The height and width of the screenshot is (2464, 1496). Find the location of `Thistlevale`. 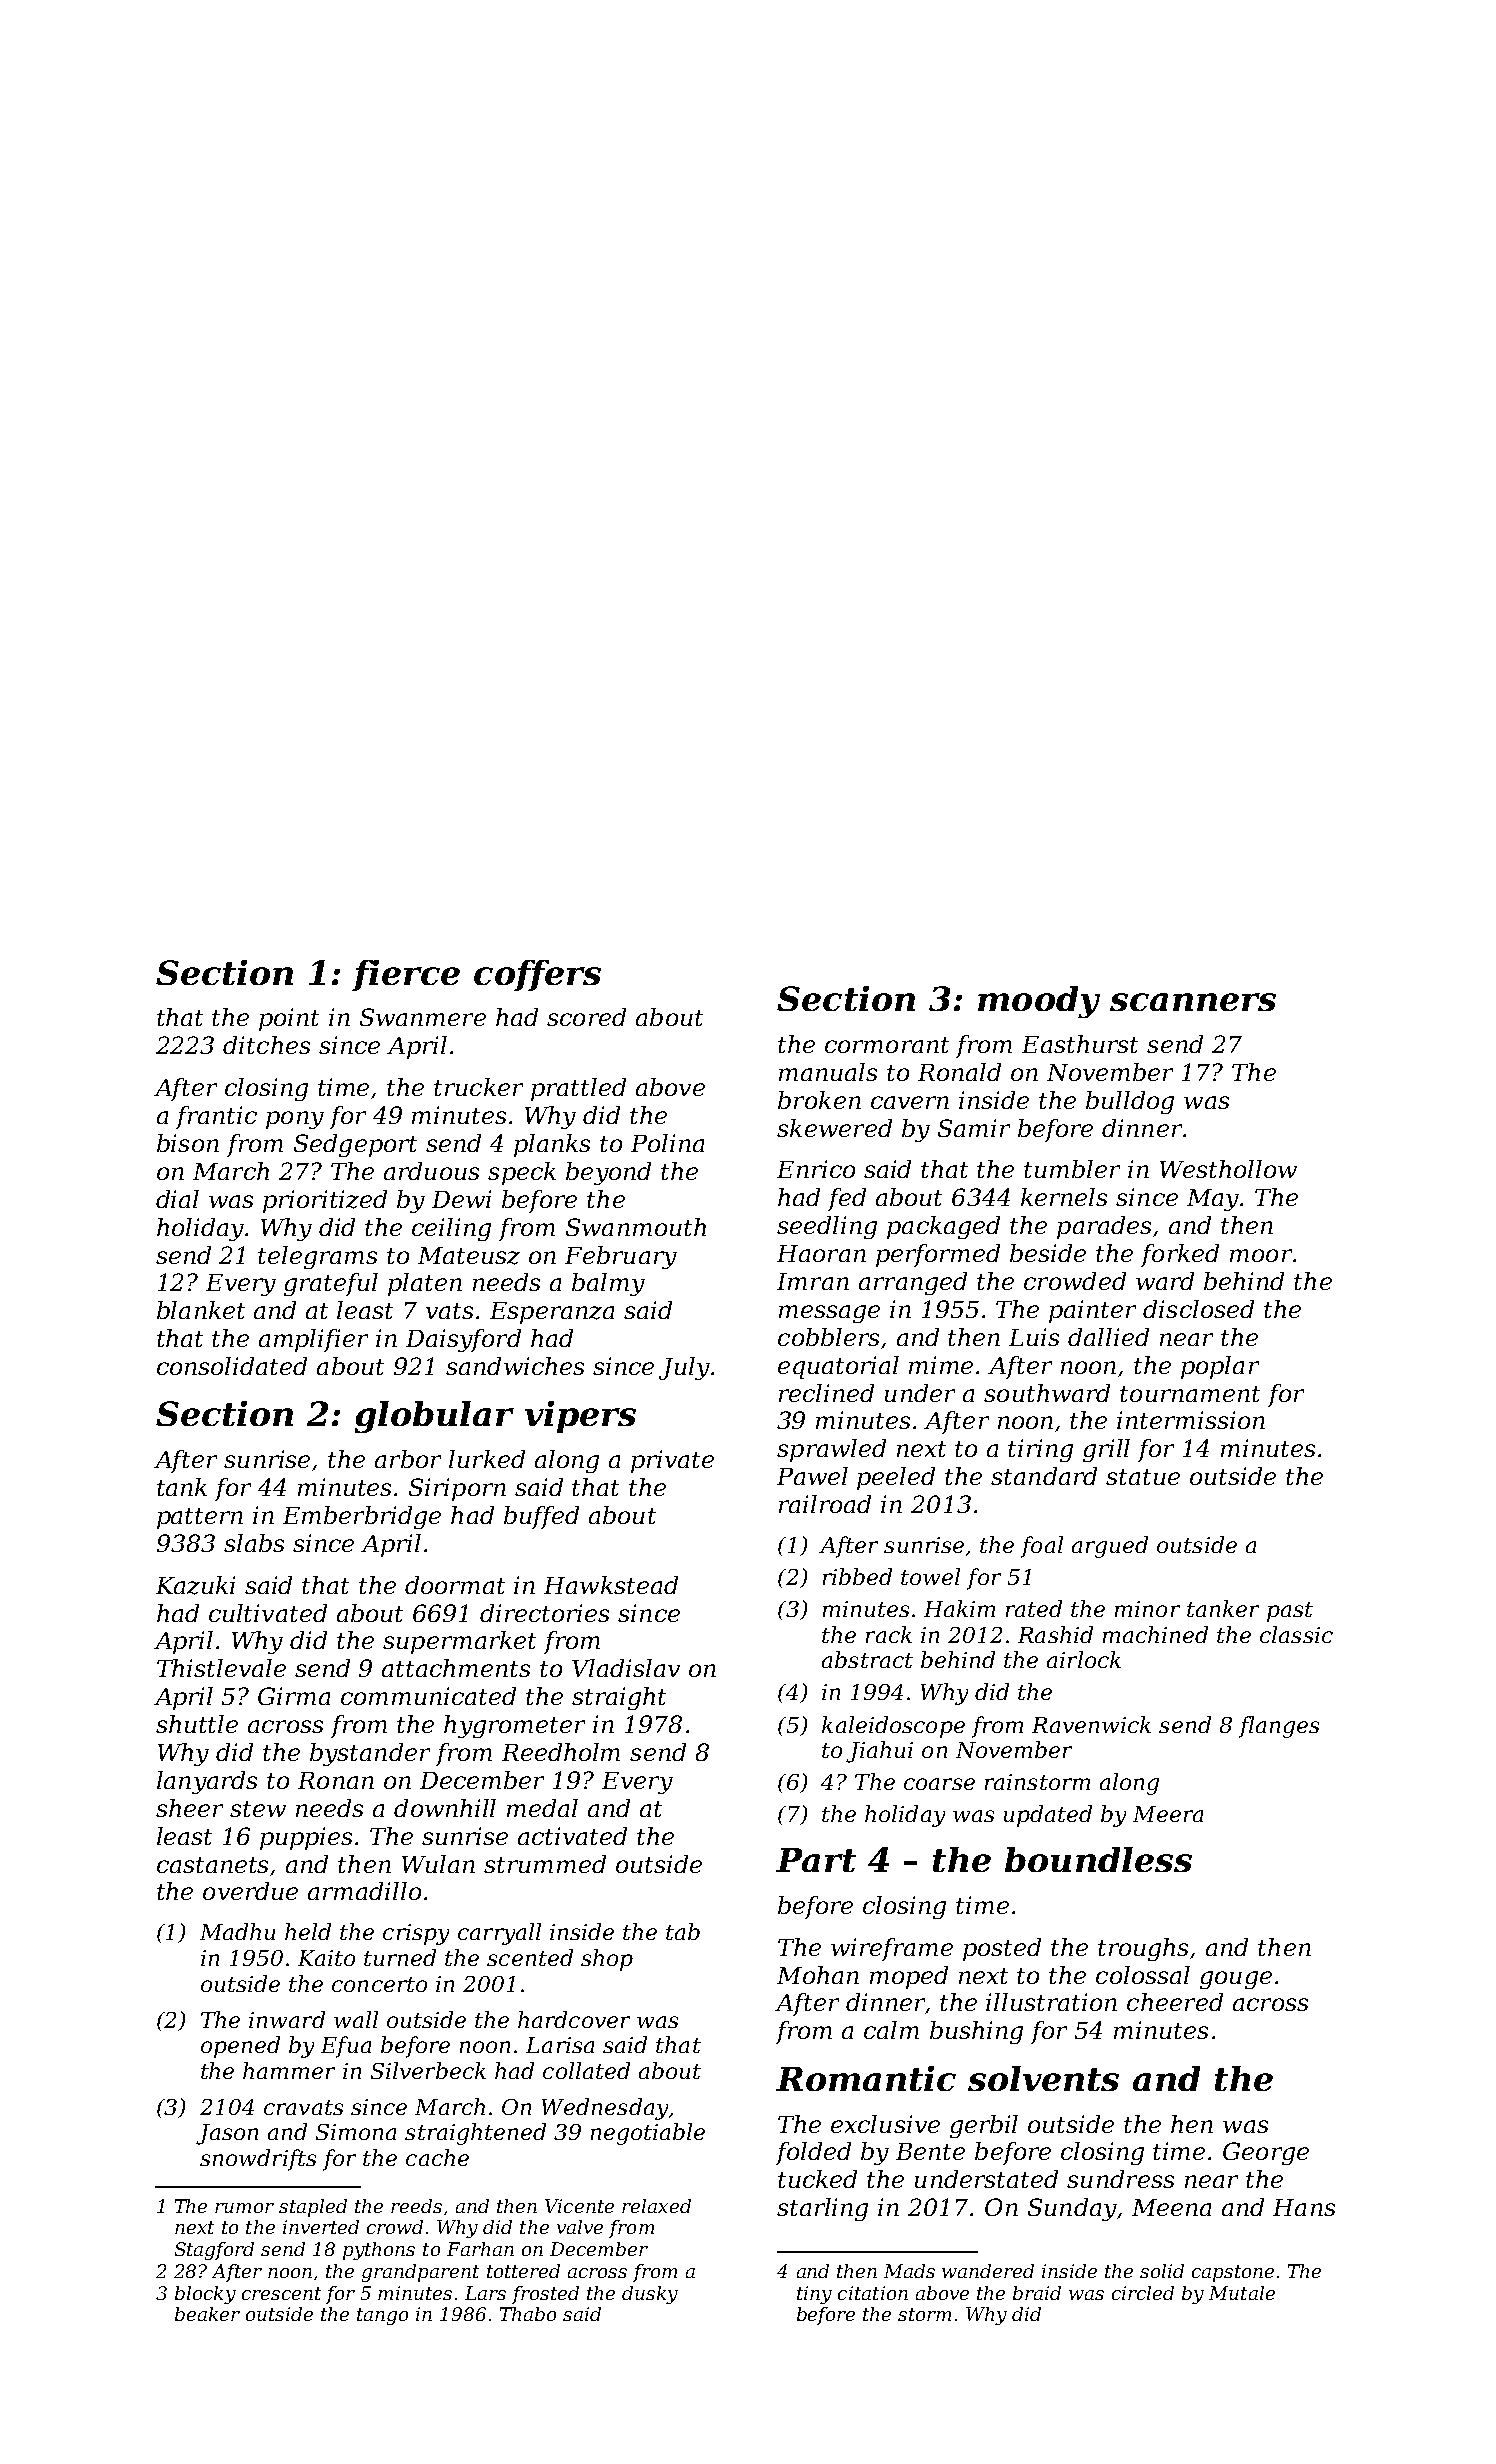

Thistlevale is located at coordinates (221, 1668).
